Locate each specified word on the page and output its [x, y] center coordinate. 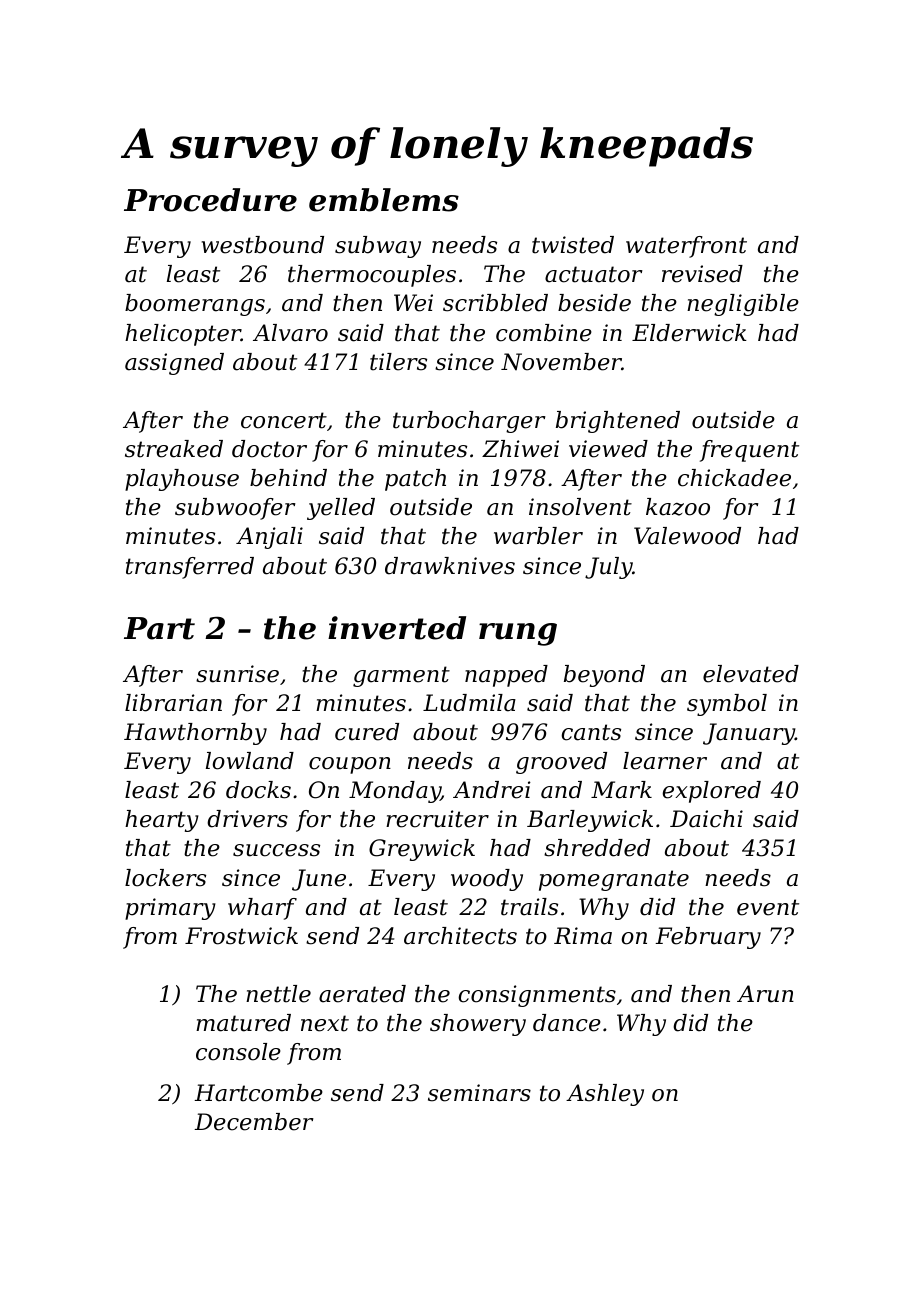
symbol [727, 705]
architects [460, 936]
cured [367, 732]
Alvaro [290, 333]
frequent [749, 451]
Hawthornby [195, 734]
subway [378, 247]
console [238, 1052]
